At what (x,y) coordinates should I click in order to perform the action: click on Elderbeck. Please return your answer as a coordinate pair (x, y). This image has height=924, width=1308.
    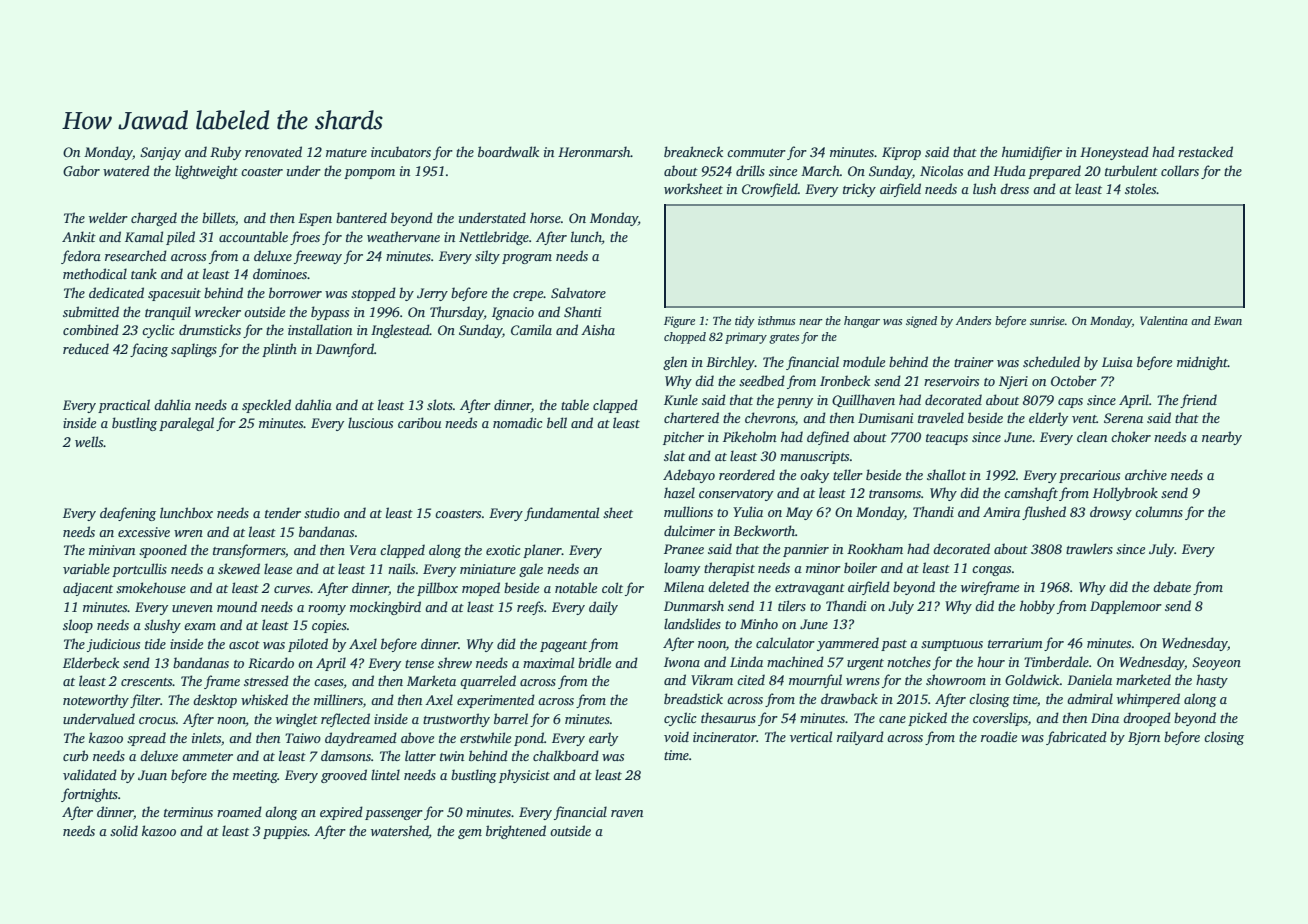
    Looking at the image, I should click on (91, 662).
